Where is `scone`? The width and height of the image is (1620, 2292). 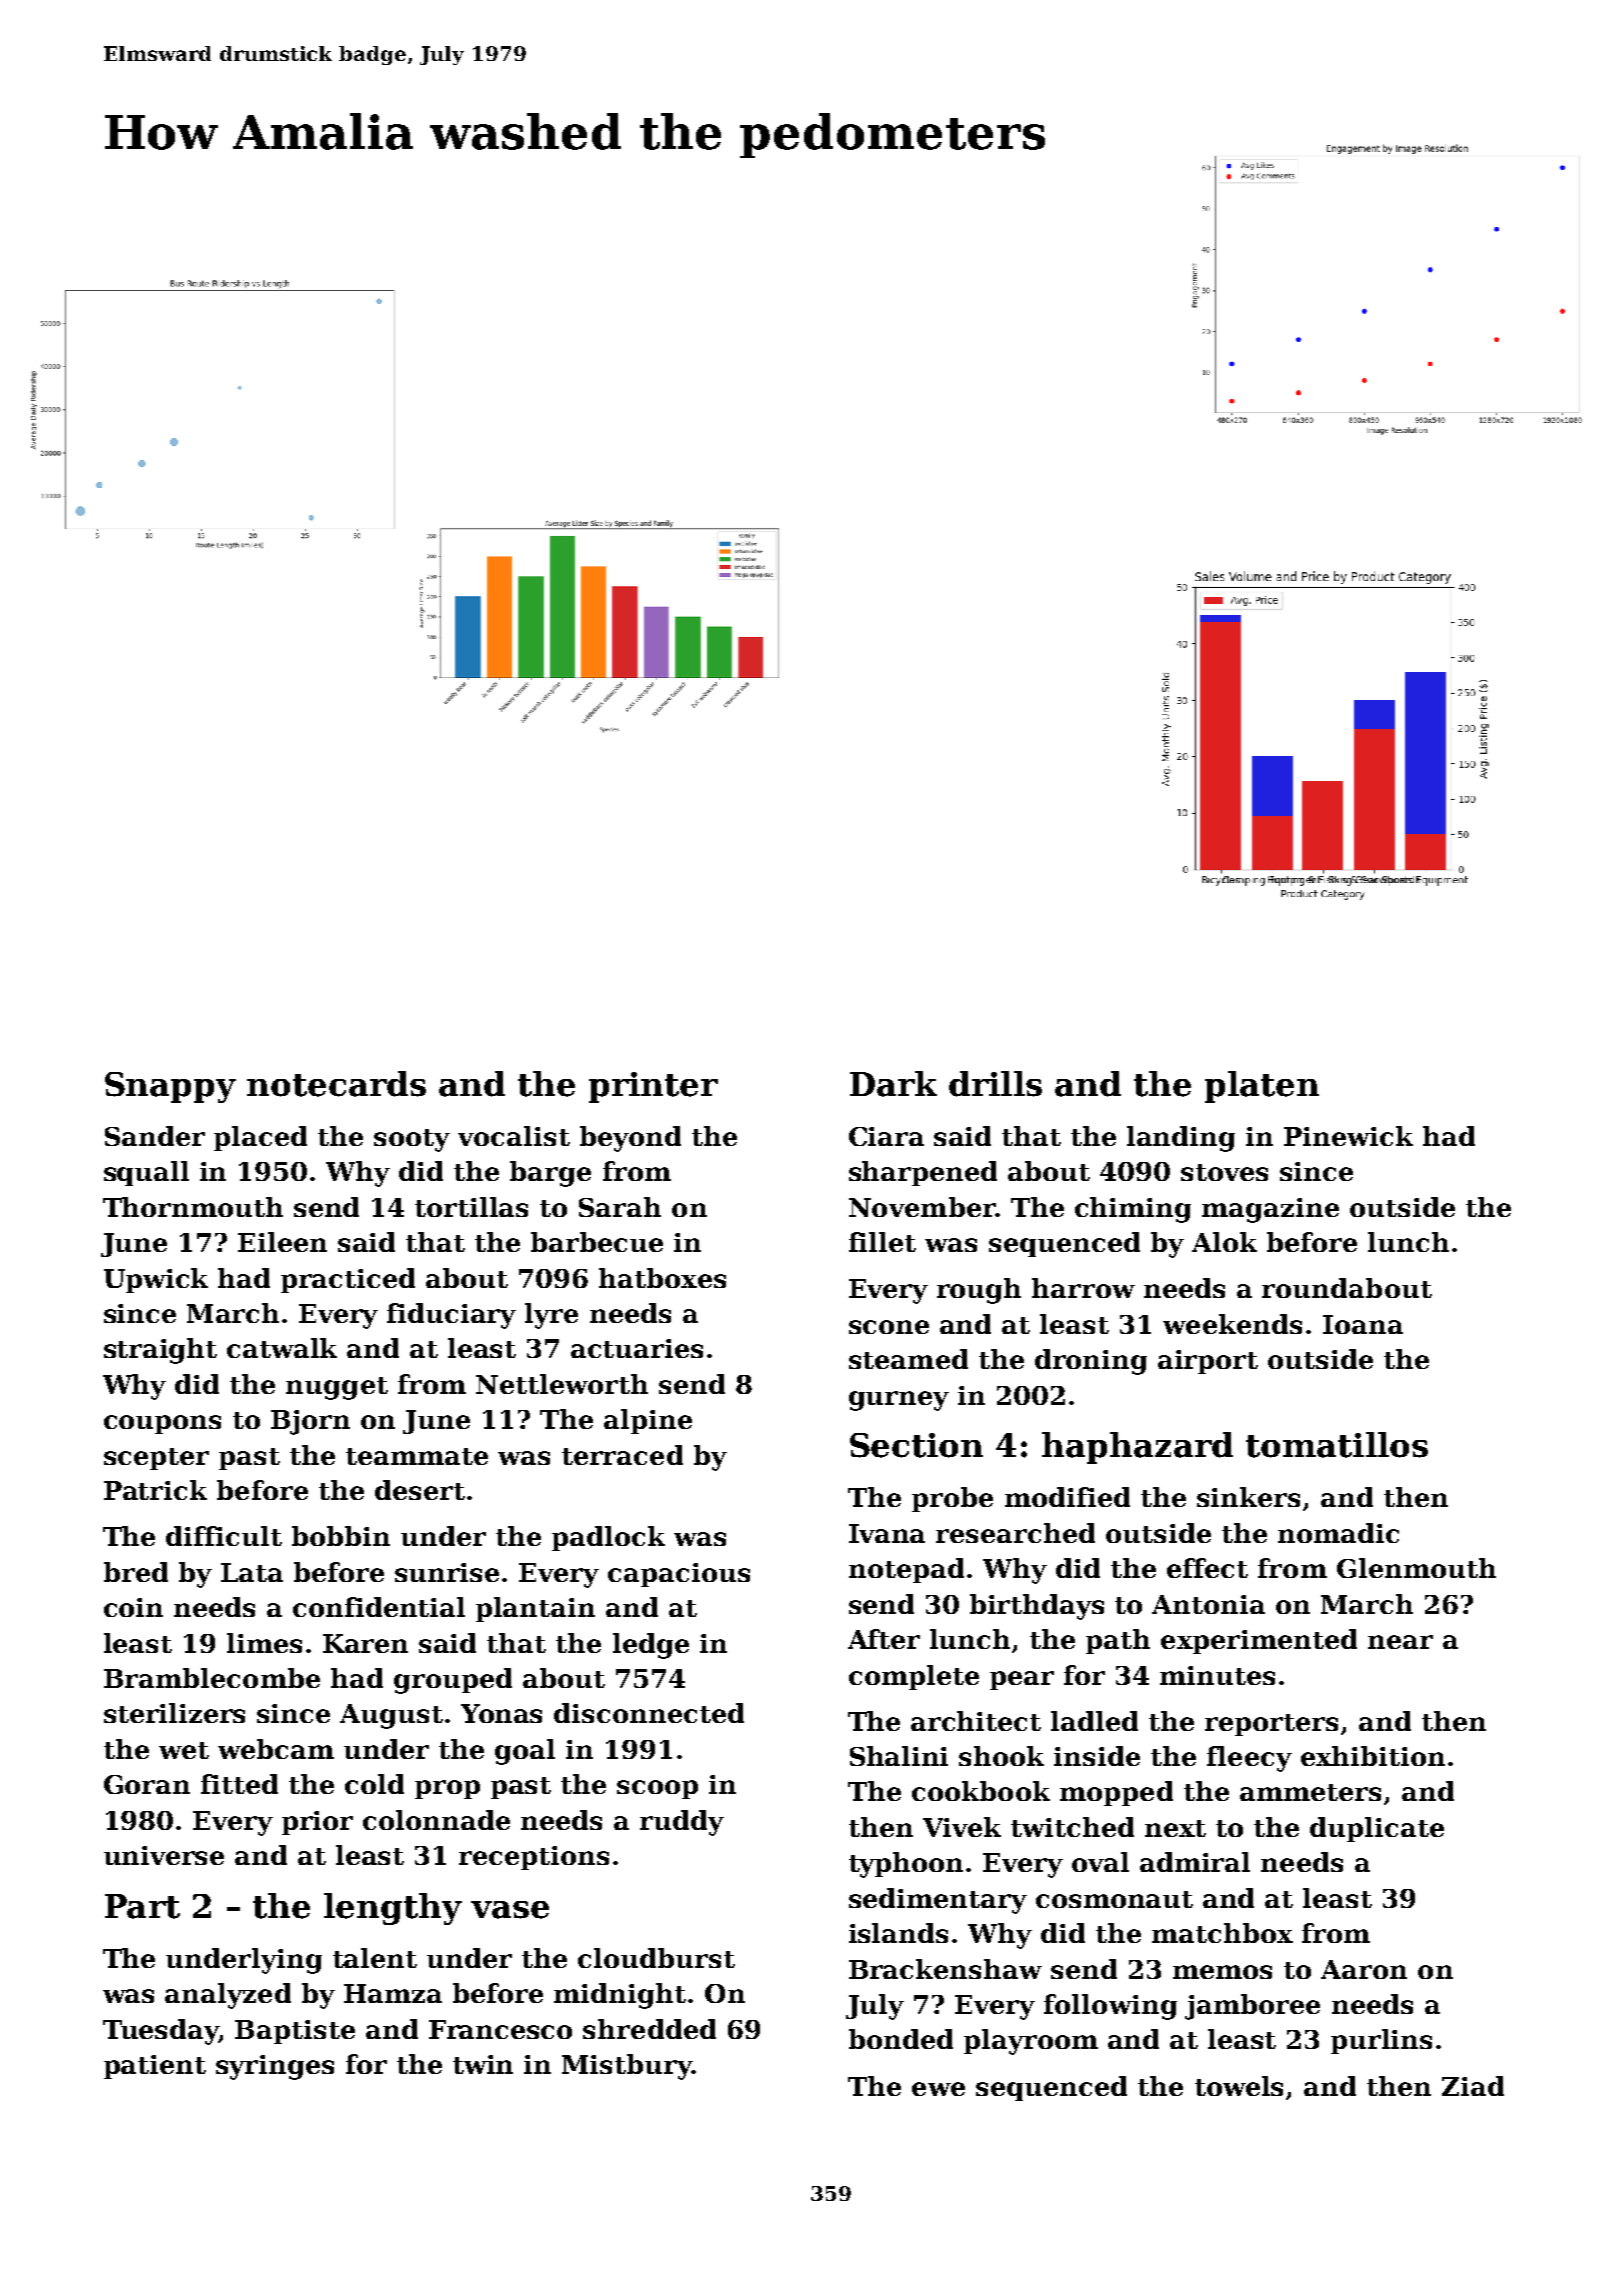 scone is located at coordinates (889, 1327).
